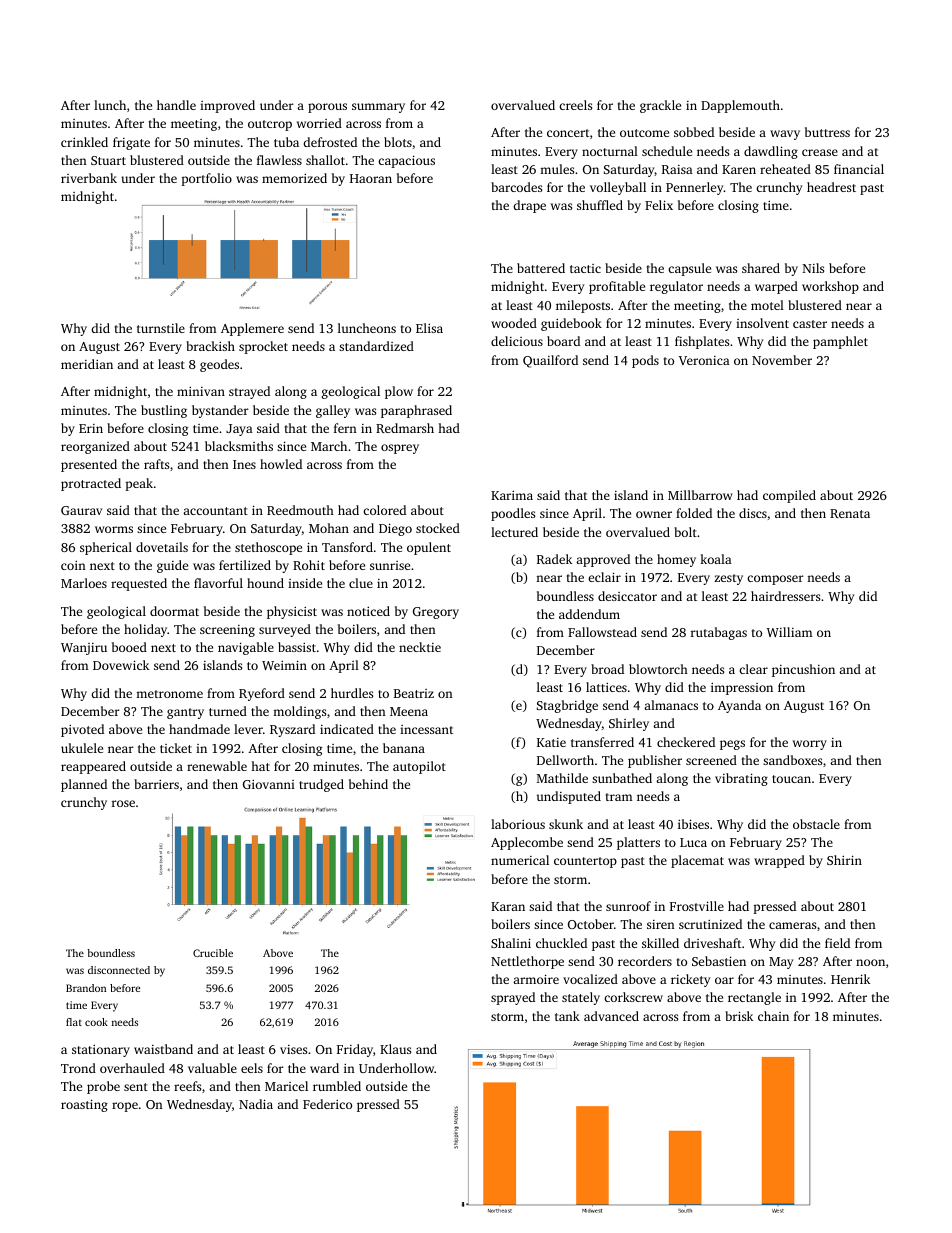  What do you see at coordinates (567, 1016) in the document?
I see `tank` at bounding box center [567, 1016].
